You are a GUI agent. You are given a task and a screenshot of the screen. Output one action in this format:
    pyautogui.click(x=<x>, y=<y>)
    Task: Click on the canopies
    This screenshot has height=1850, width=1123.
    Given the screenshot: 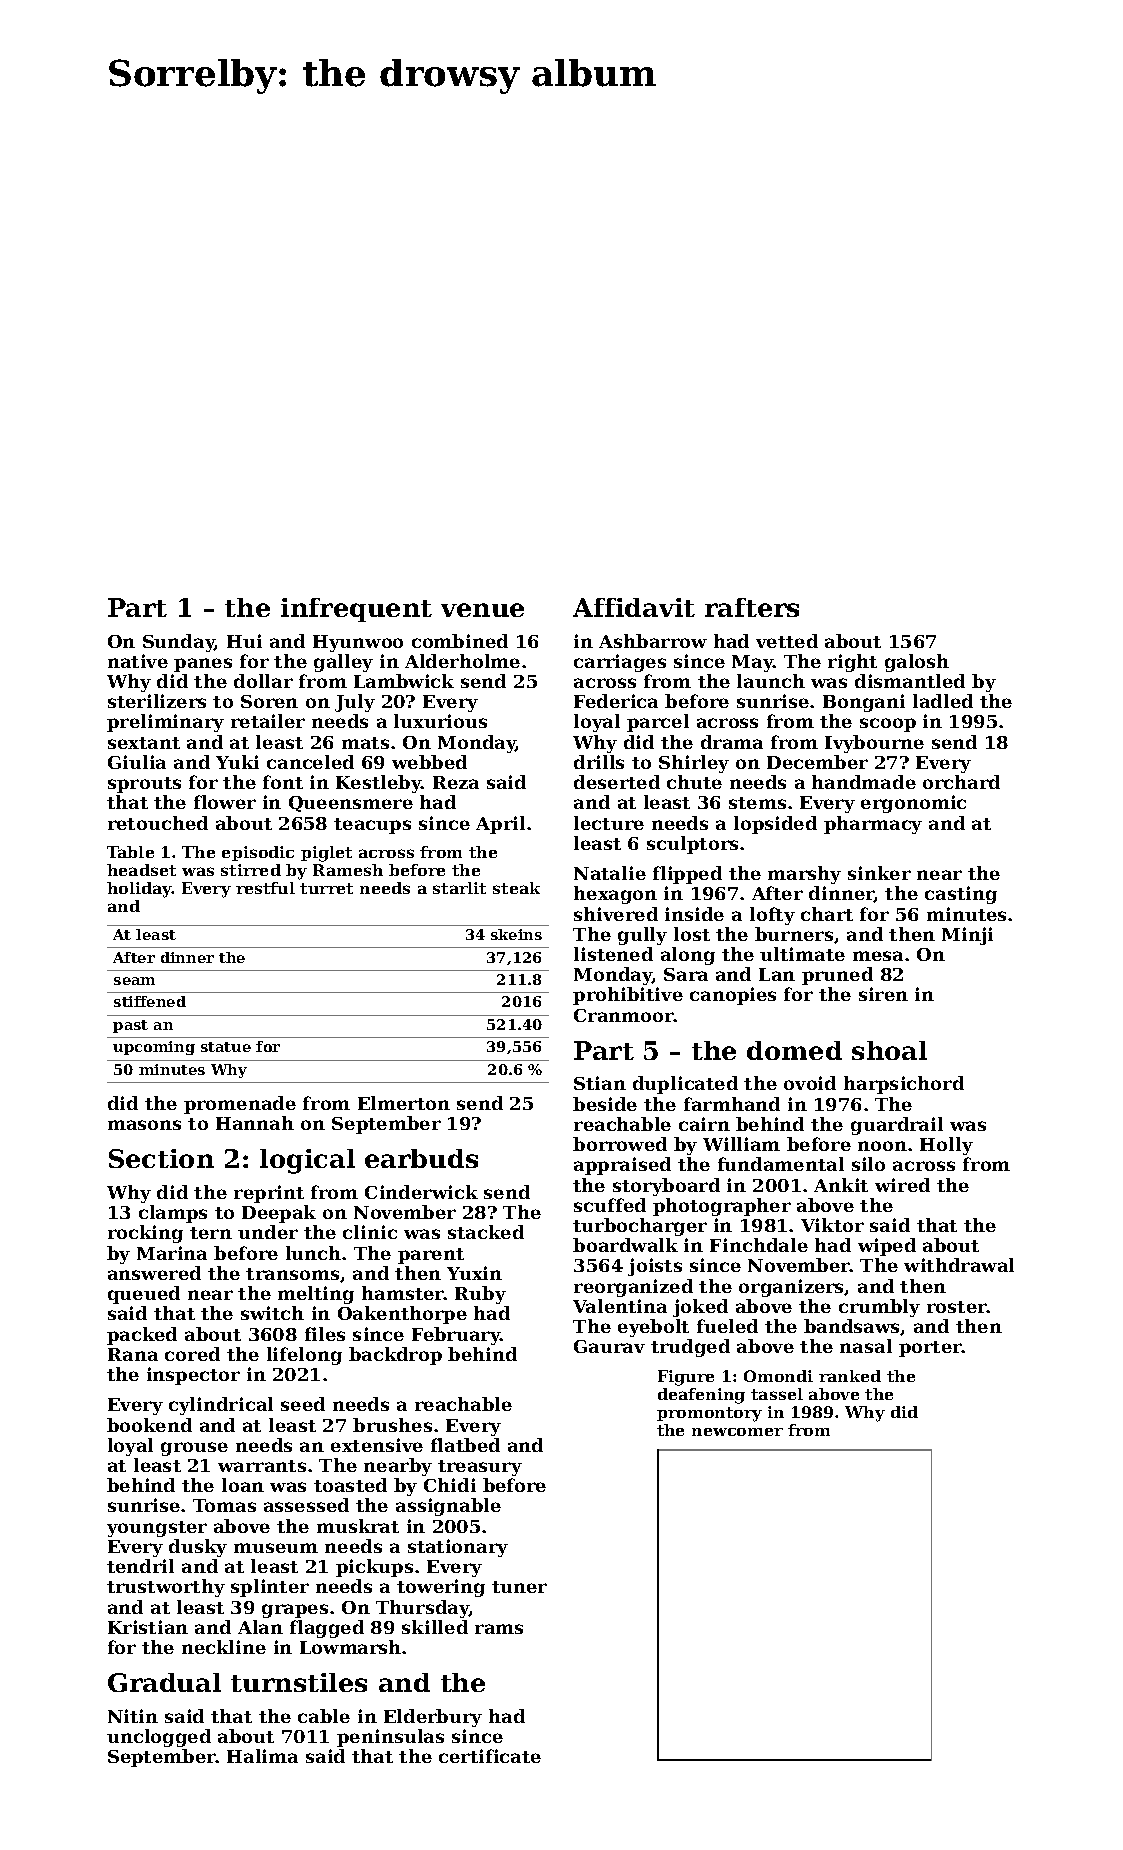 What is the action you would take?
    pyautogui.click(x=733, y=996)
